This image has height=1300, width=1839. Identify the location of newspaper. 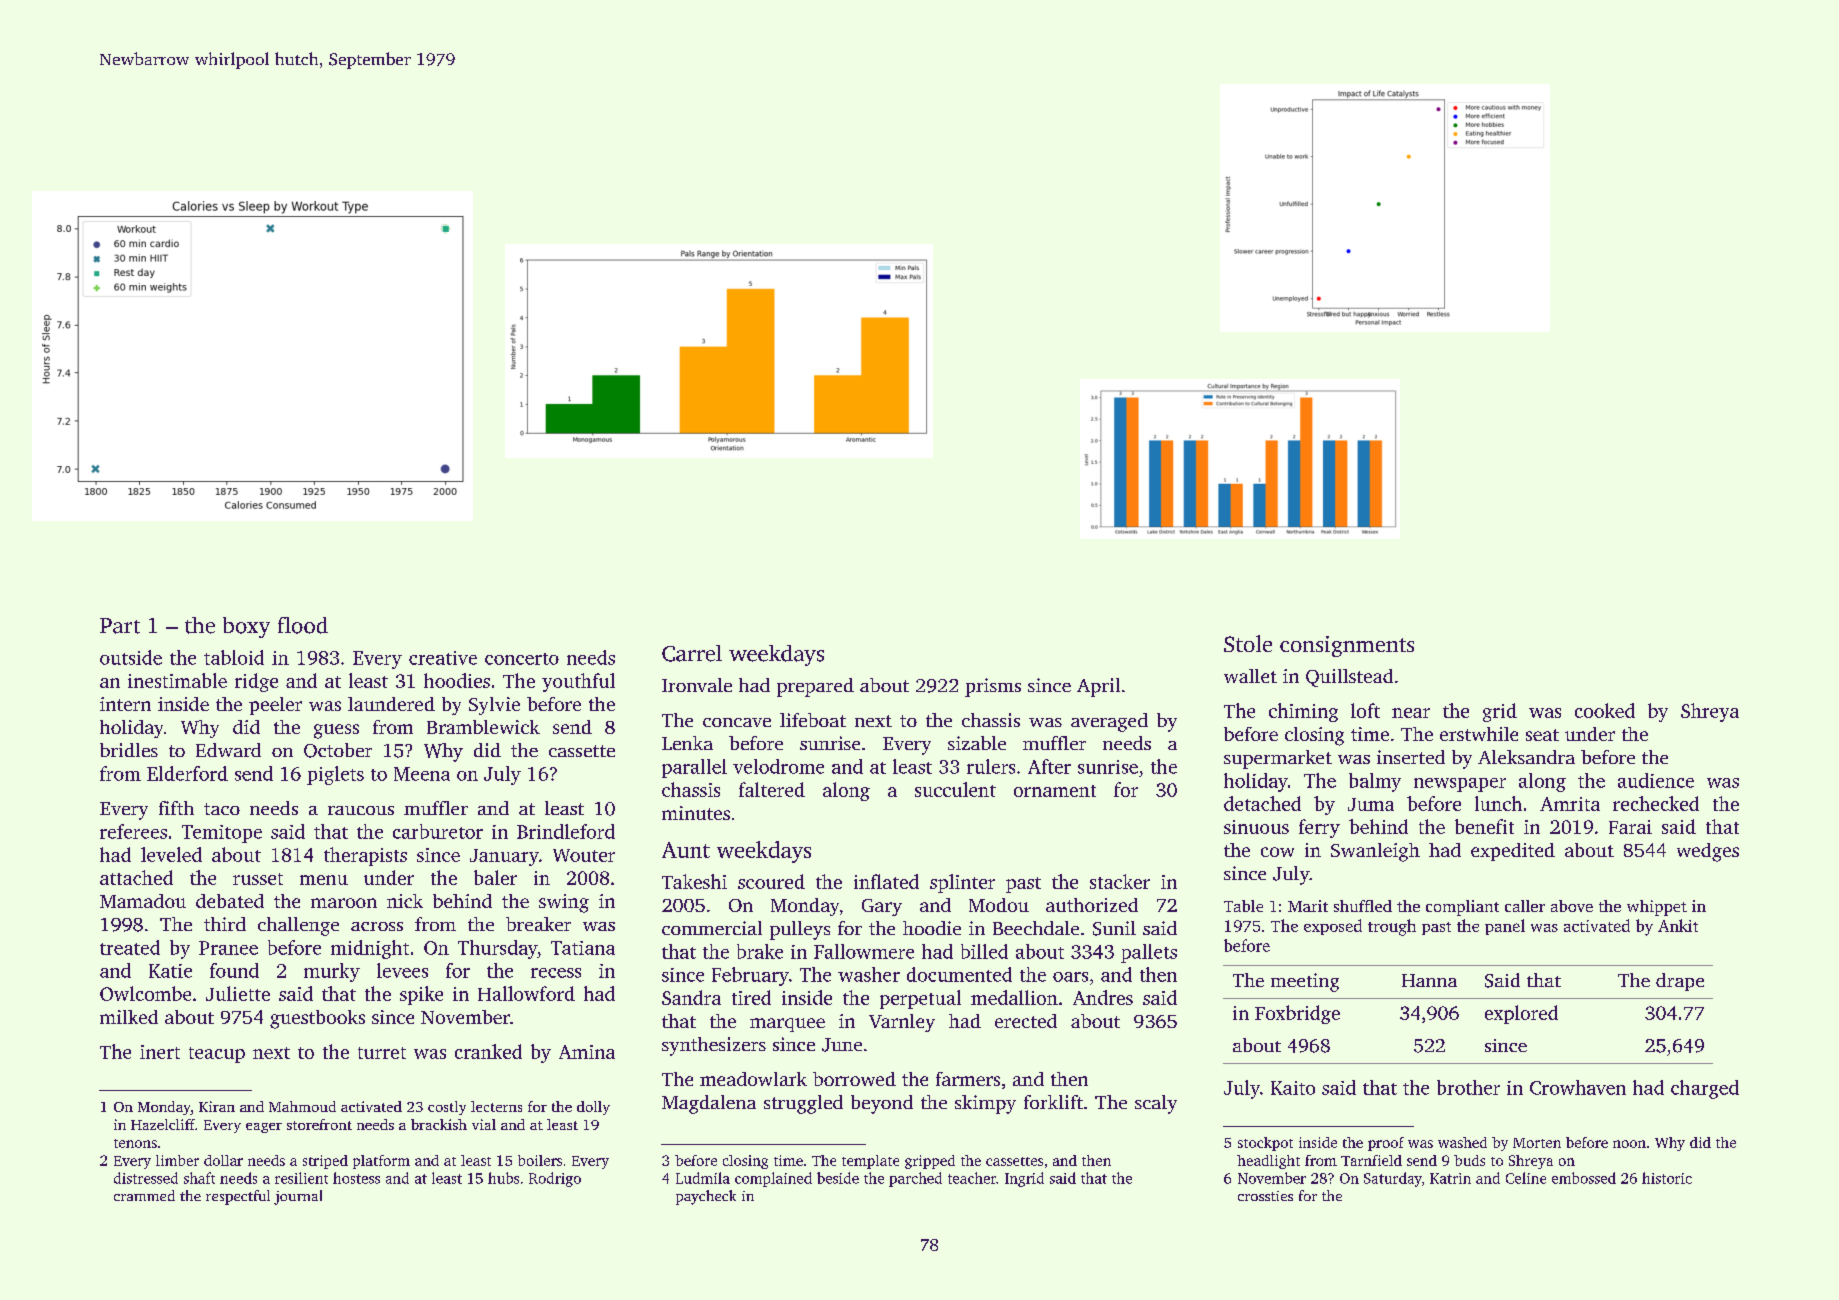
(1460, 785).
